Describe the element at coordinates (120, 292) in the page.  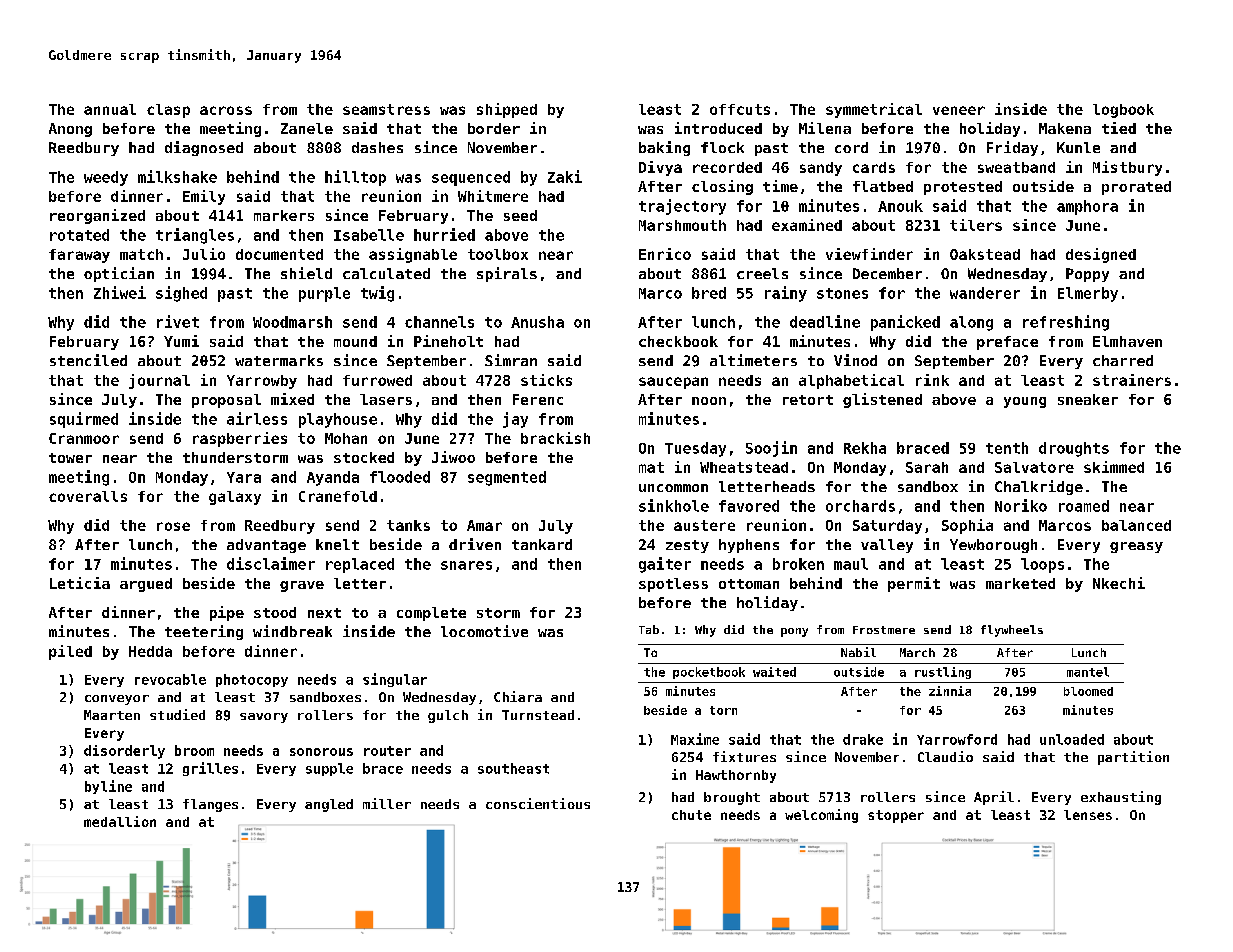
I see `Zhiwei` at that location.
